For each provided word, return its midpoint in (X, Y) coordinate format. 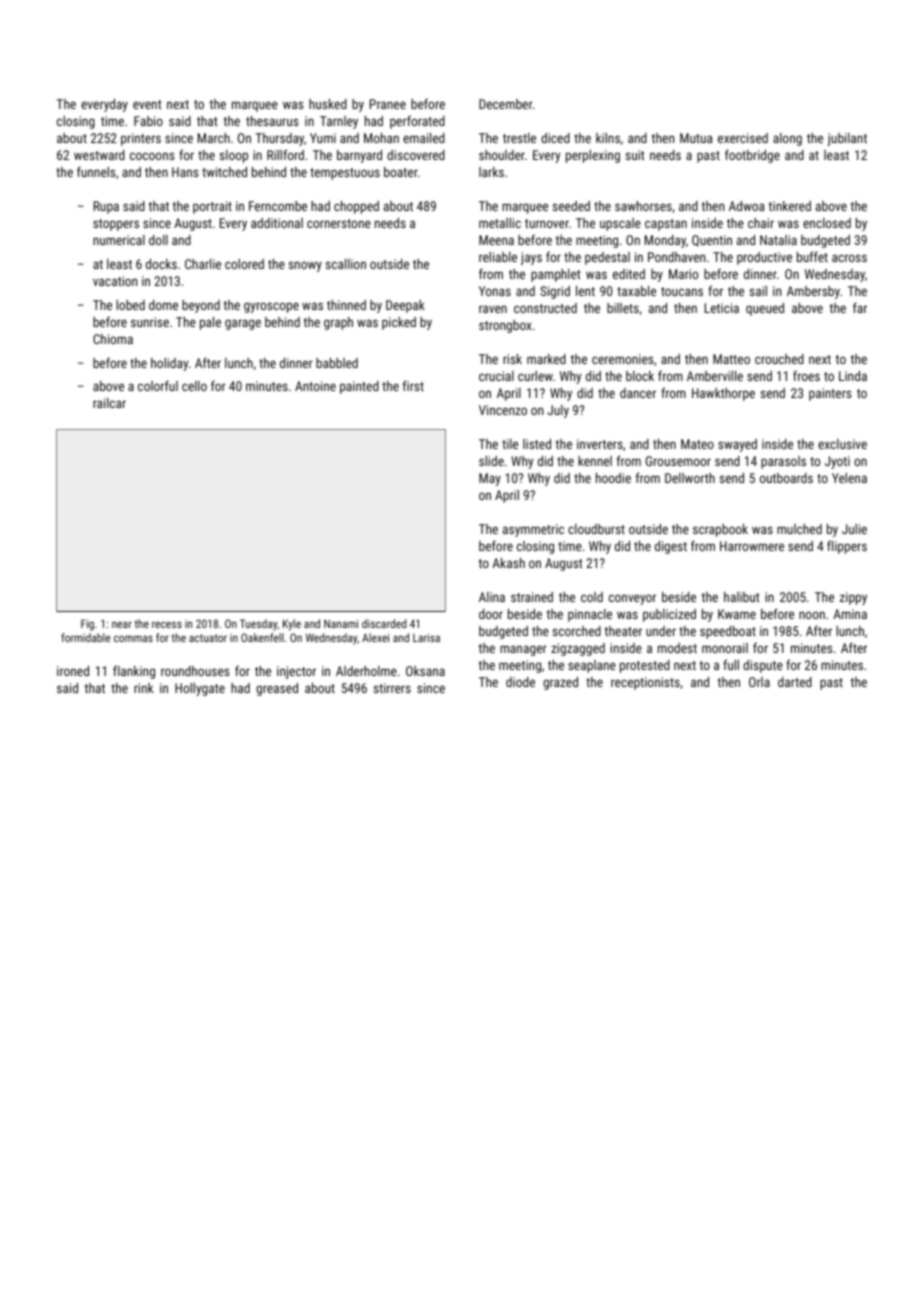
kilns (608, 138)
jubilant (847, 139)
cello (194, 386)
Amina (850, 614)
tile (510, 444)
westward (99, 155)
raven (493, 309)
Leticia (722, 308)
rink (143, 688)
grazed (560, 683)
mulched (799, 529)
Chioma (113, 339)
